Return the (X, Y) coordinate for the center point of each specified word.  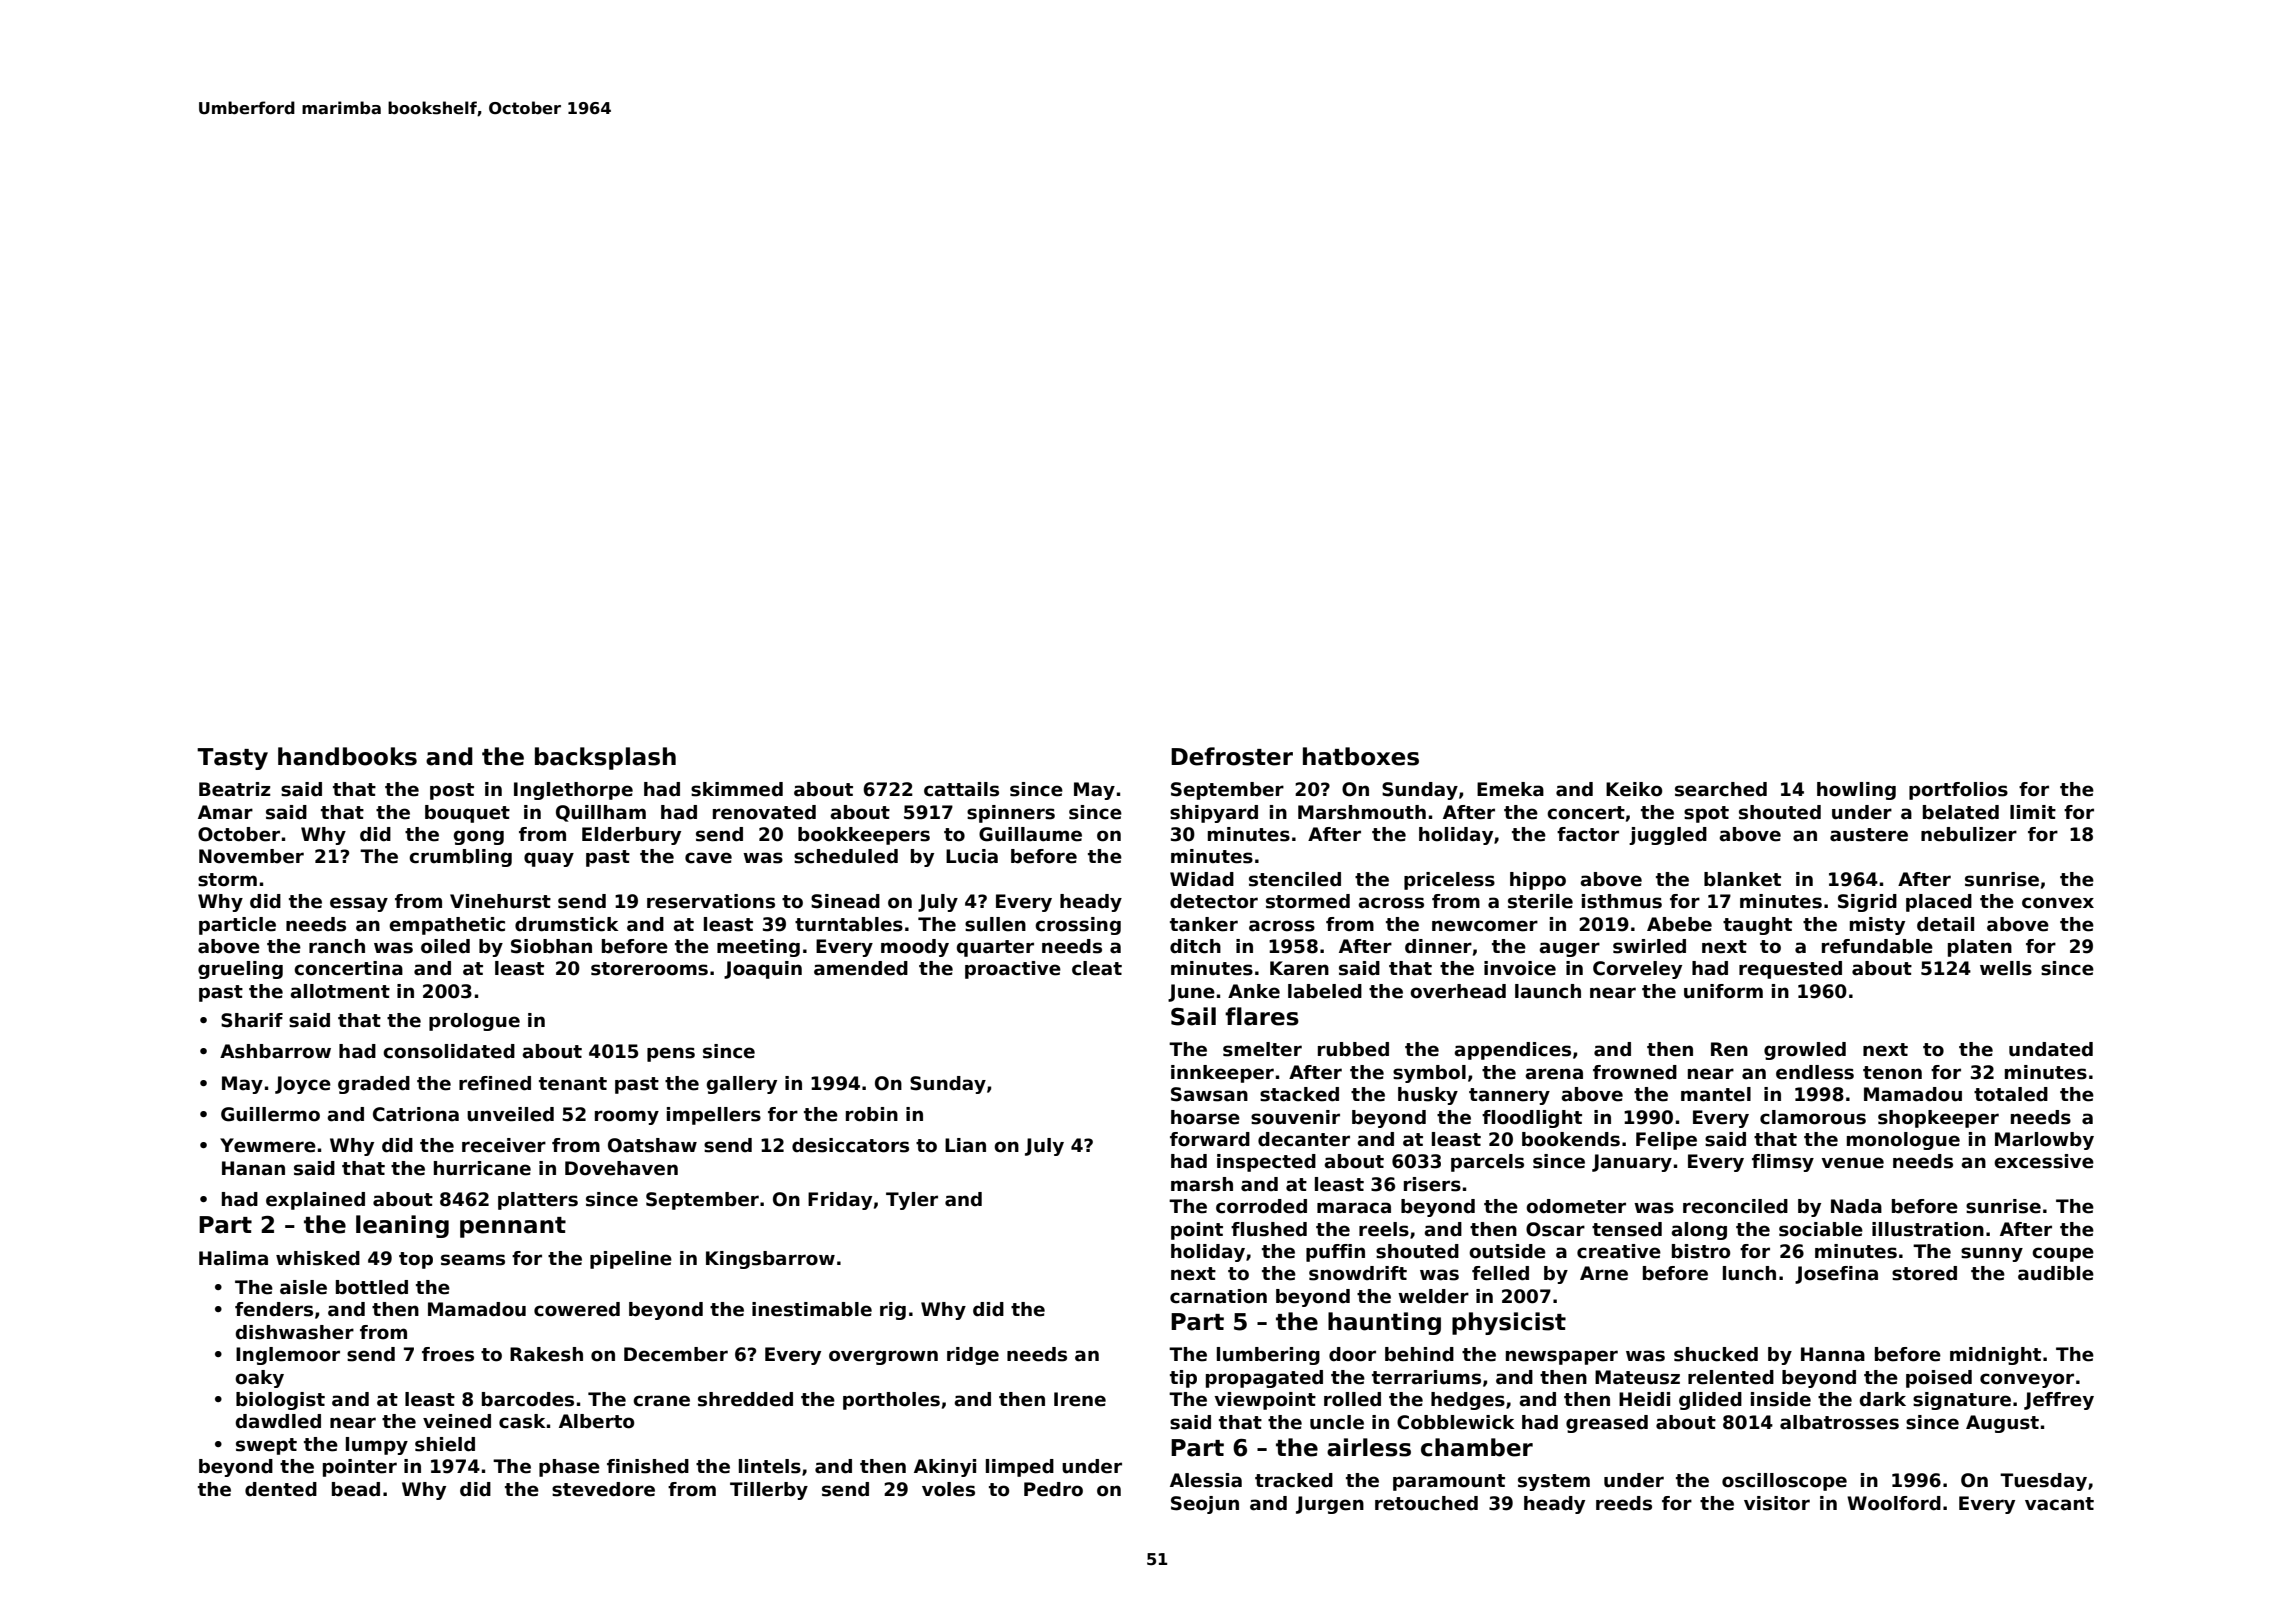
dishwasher (295, 1332)
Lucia (972, 856)
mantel (1716, 1094)
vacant (2059, 1504)
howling (1856, 791)
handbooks (347, 756)
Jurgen (1330, 1505)
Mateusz (1637, 1377)
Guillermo (270, 1114)
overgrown (883, 1357)
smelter (1262, 1049)
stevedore (603, 1489)
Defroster (1232, 756)
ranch (337, 946)
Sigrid (1867, 903)
